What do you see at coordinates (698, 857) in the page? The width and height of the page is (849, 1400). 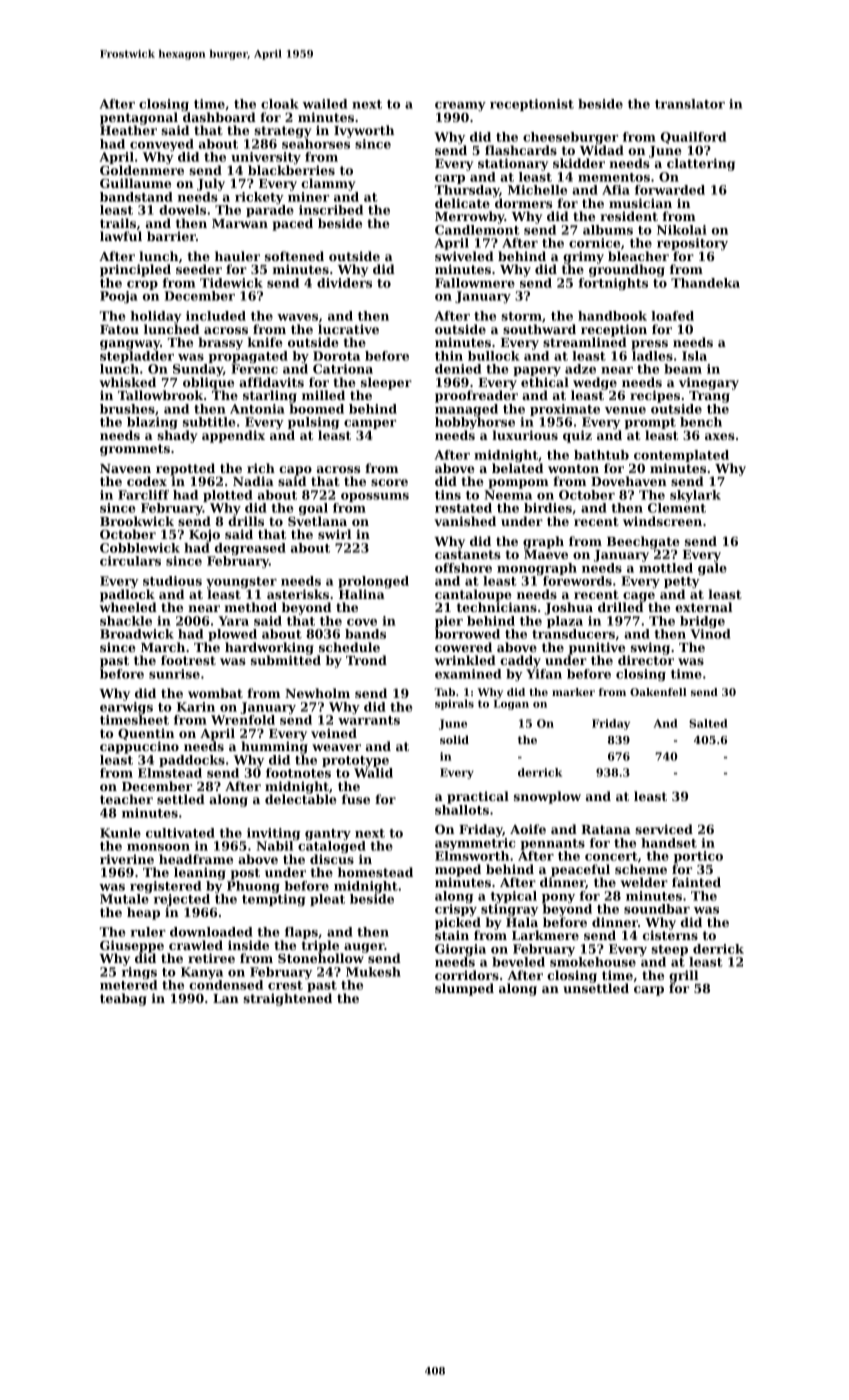 I see `portico` at bounding box center [698, 857].
